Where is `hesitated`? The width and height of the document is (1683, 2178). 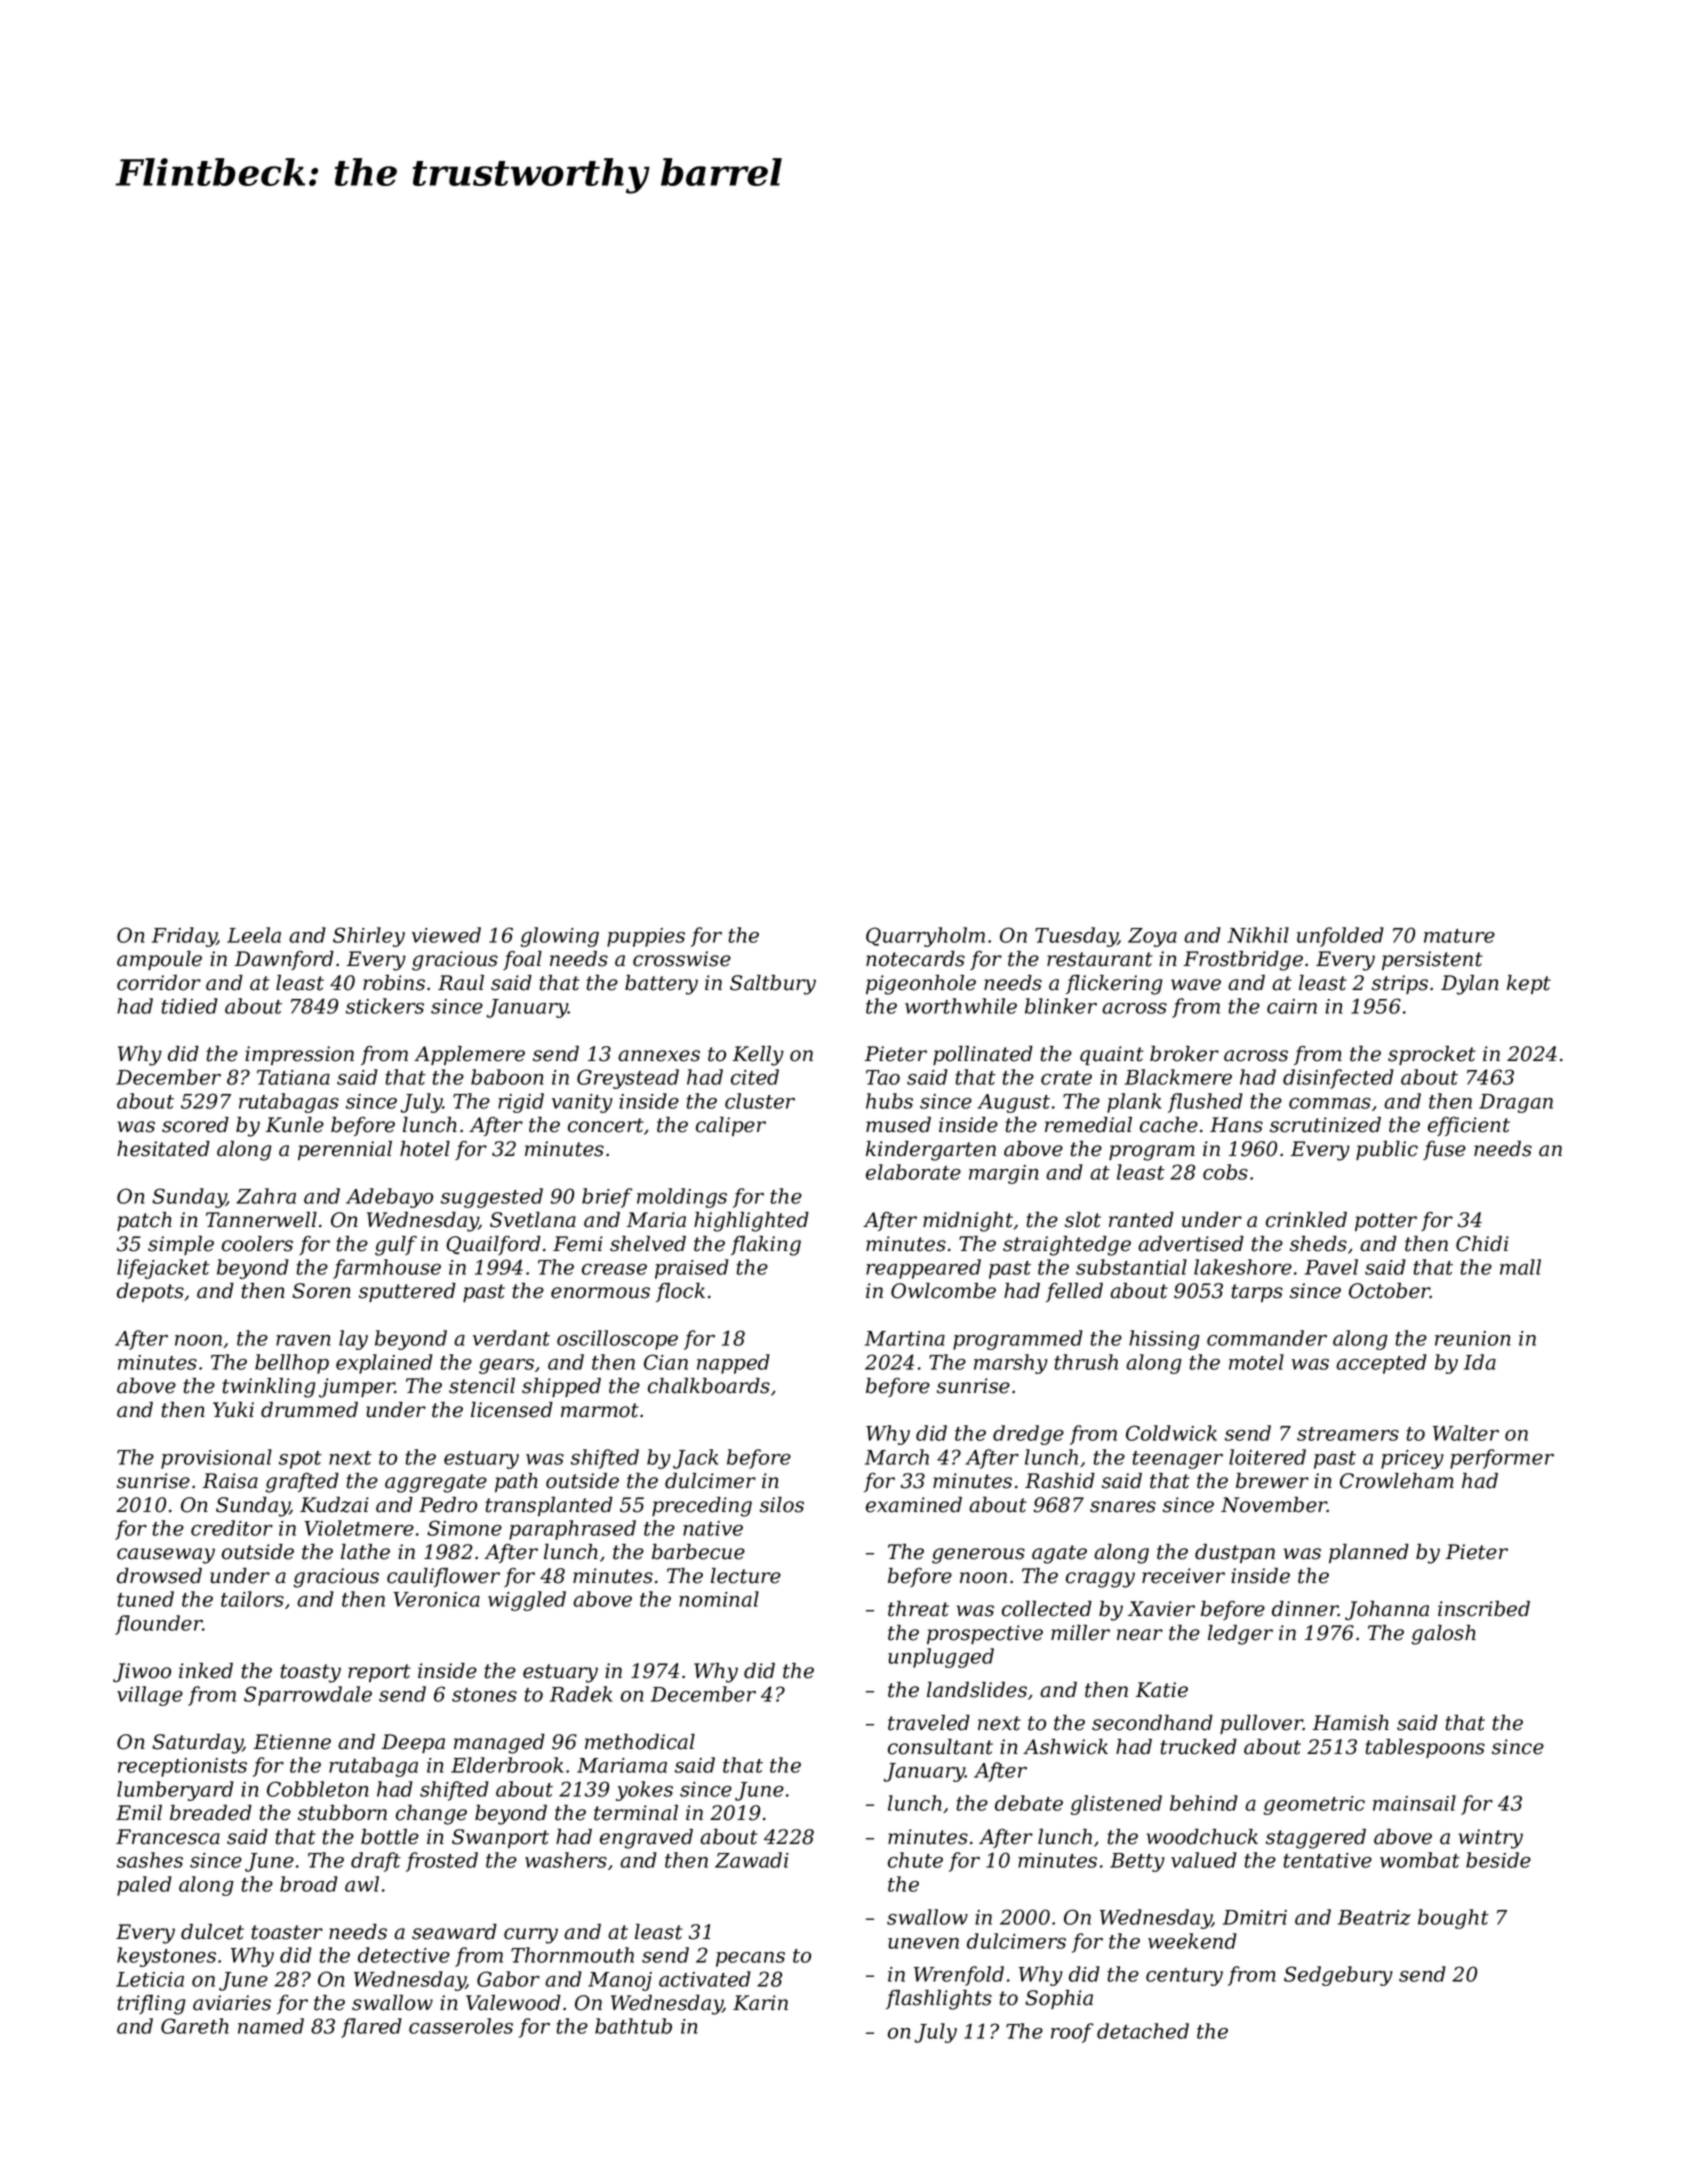
hesitated is located at coordinates (163, 1149).
